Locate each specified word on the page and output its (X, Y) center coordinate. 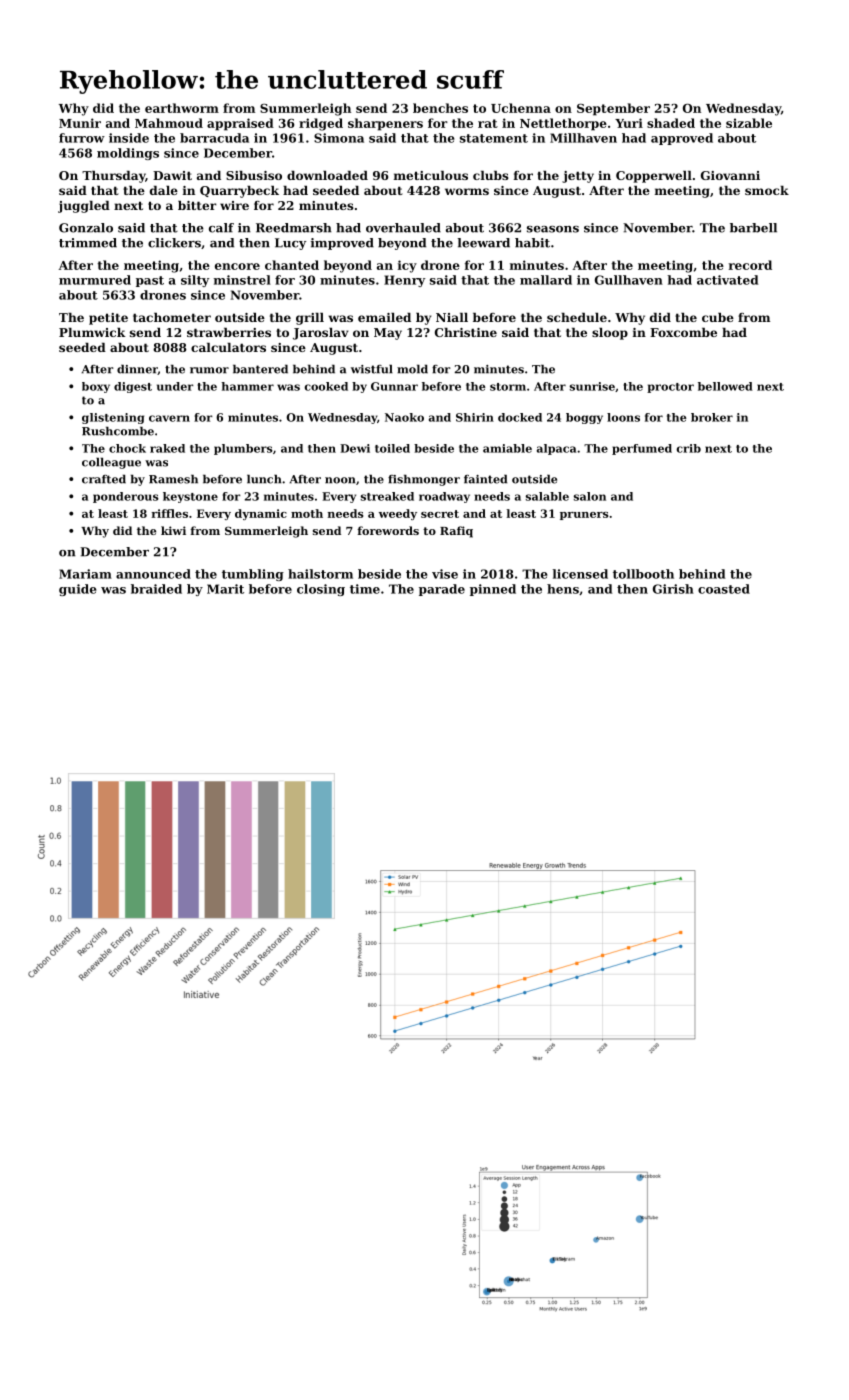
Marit (225, 589)
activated (727, 280)
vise (445, 574)
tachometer (172, 317)
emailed (384, 317)
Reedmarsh (294, 228)
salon (590, 496)
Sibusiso (254, 175)
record (750, 265)
